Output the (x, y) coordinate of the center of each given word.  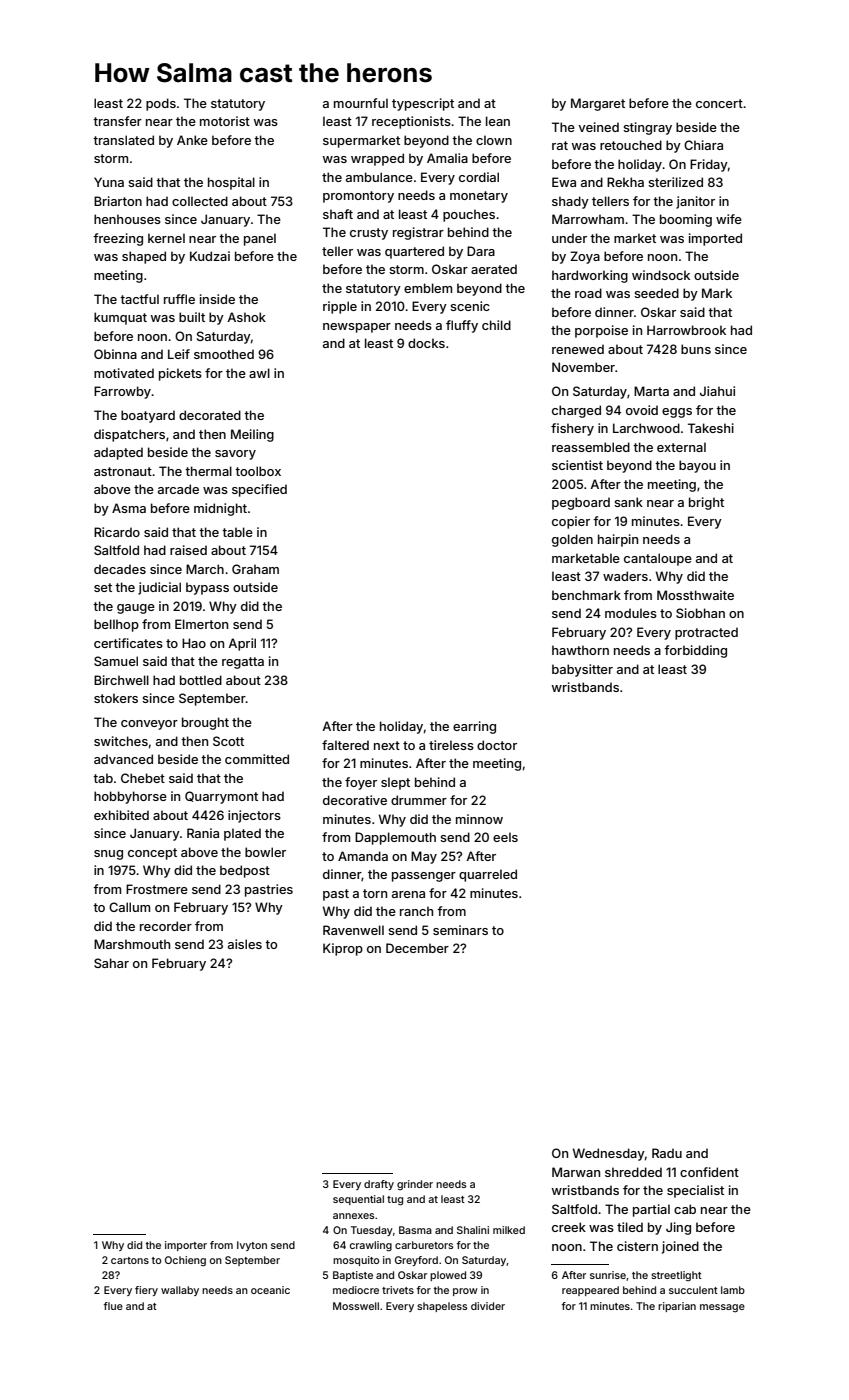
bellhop (116, 625)
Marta (651, 391)
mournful (361, 103)
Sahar (111, 963)
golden (572, 540)
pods (161, 104)
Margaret (598, 104)
